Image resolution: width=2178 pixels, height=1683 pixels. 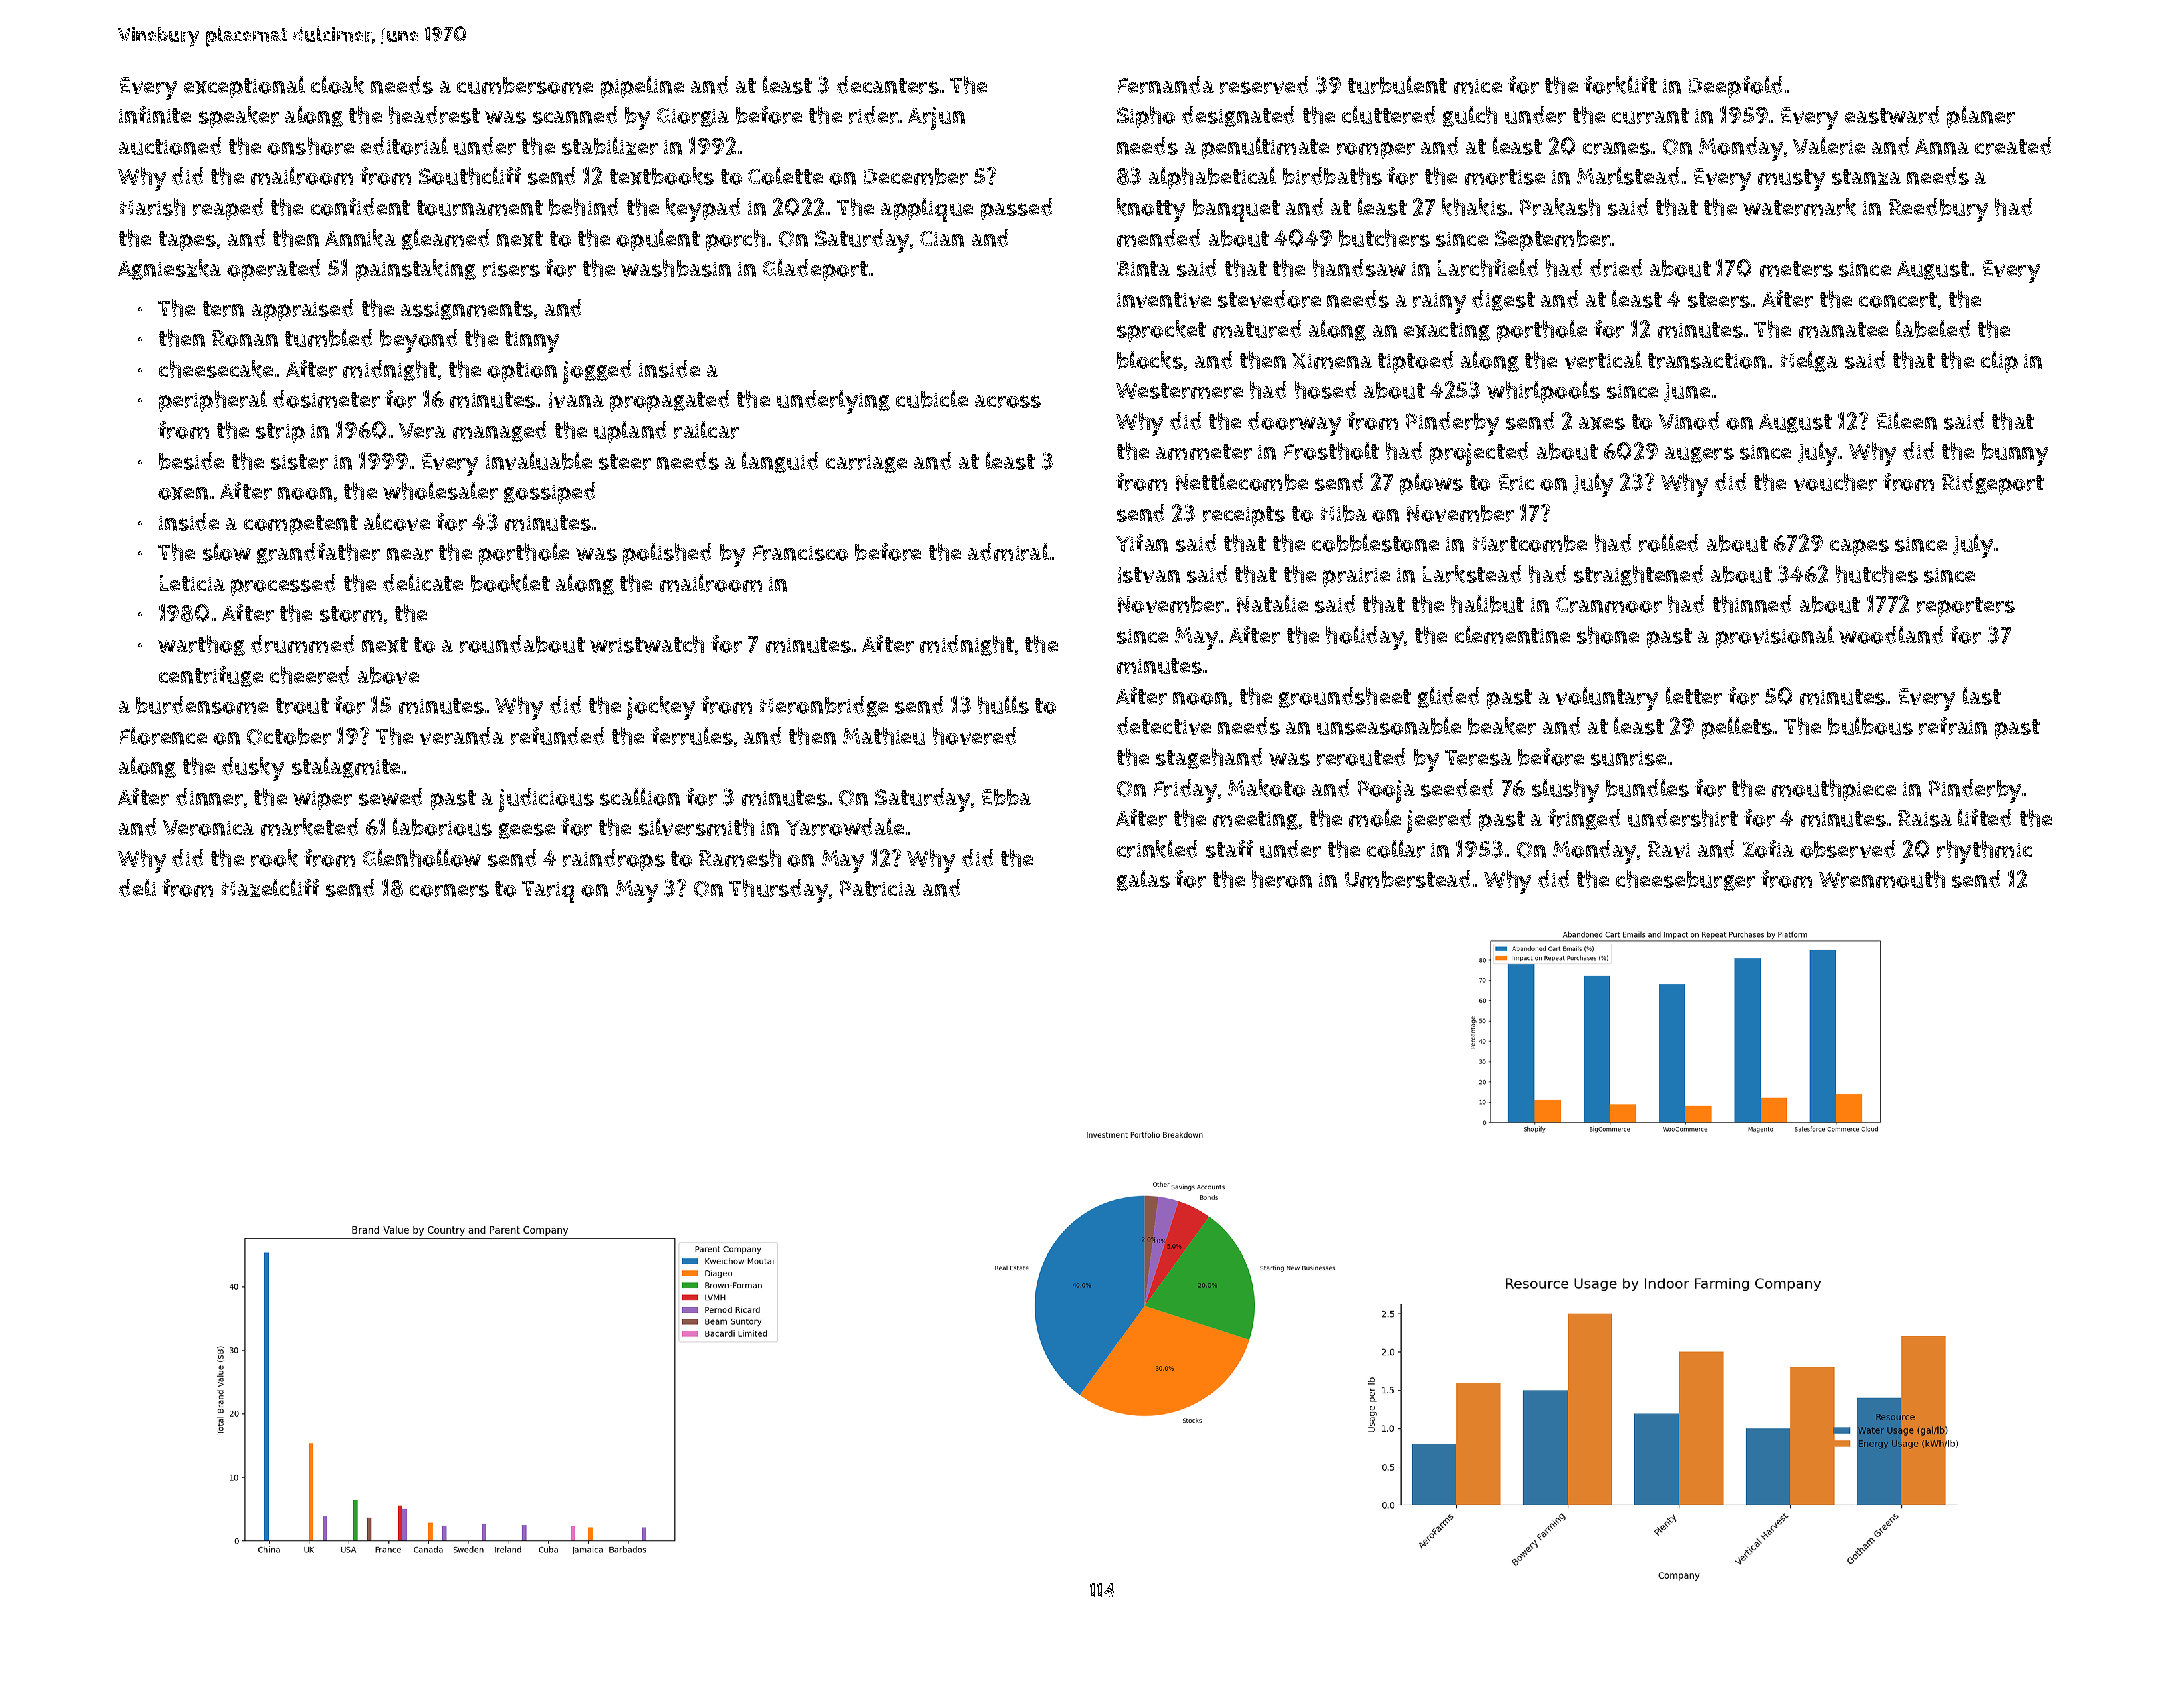 What do you see at coordinates (245, 338) in the image?
I see `Ronan` at bounding box center [245, 338].
